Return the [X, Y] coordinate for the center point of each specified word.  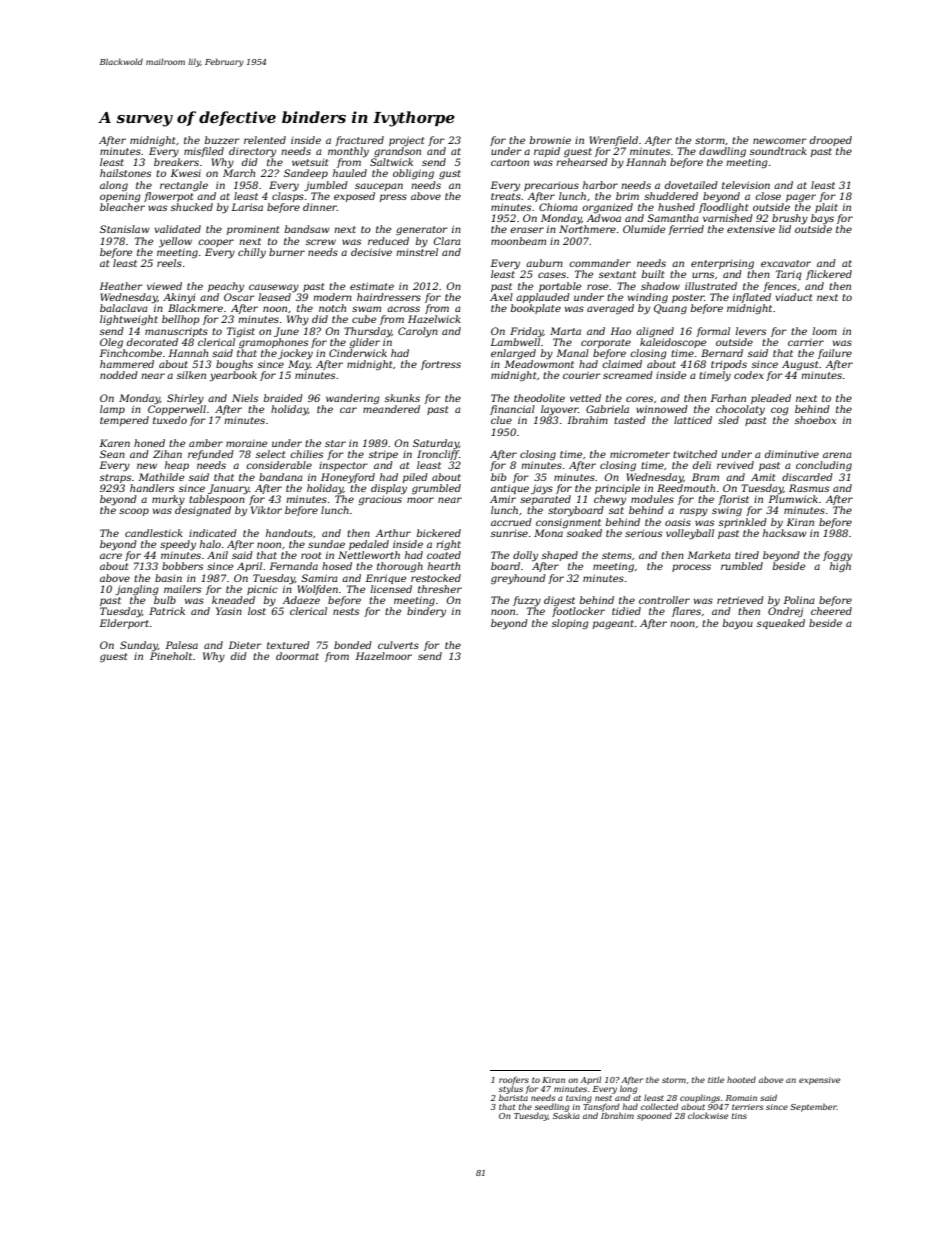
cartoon [510, 162]
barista [513, 1097]
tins [739, 1116]
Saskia [566, 1116]
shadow [660, 286]
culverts [398, 645]
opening [120, 197]
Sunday [139, 646]
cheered [831, 611]
